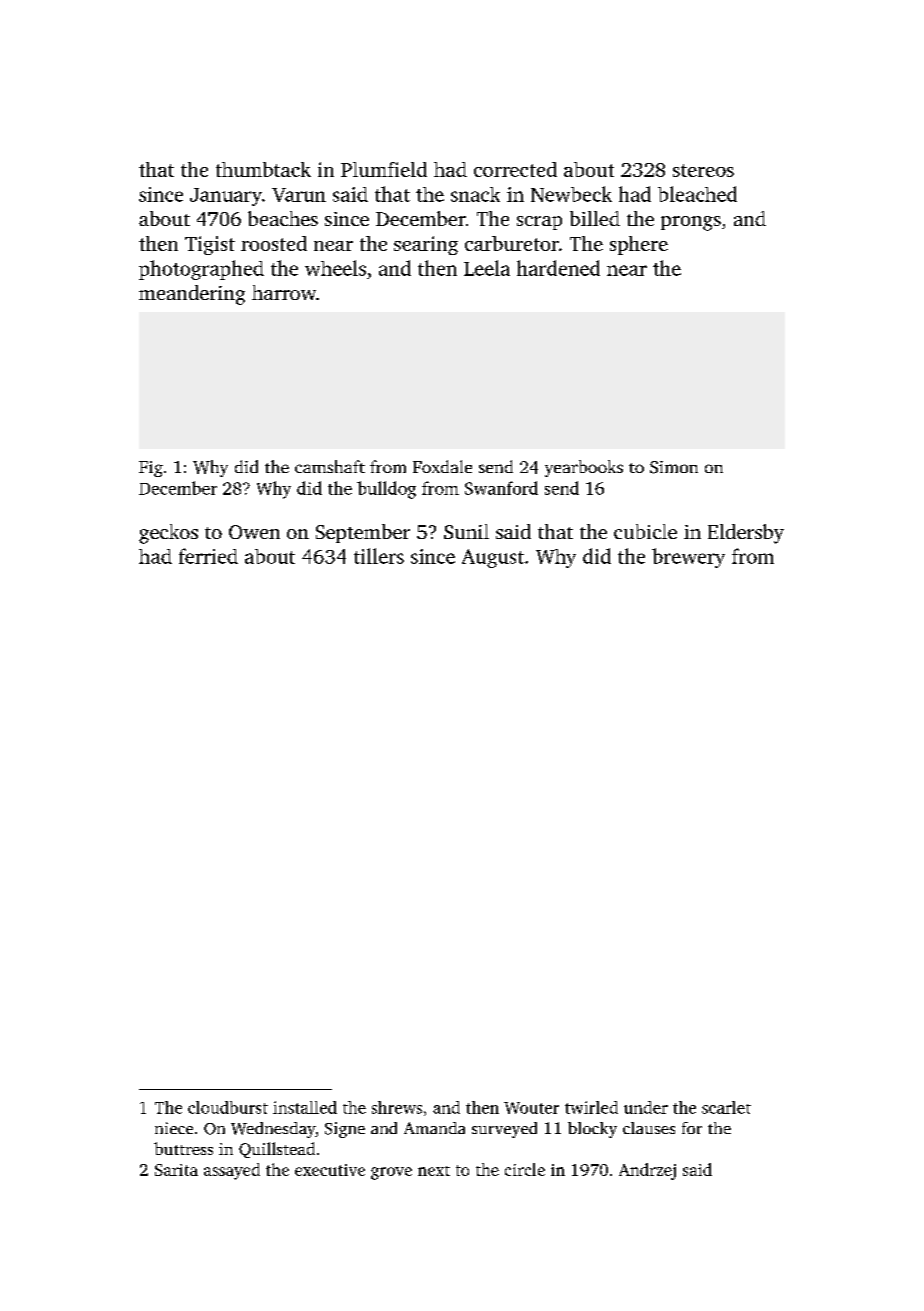 This screenshot has height=1311, width=924. I want to click on cubicle, so click(645, 531).
